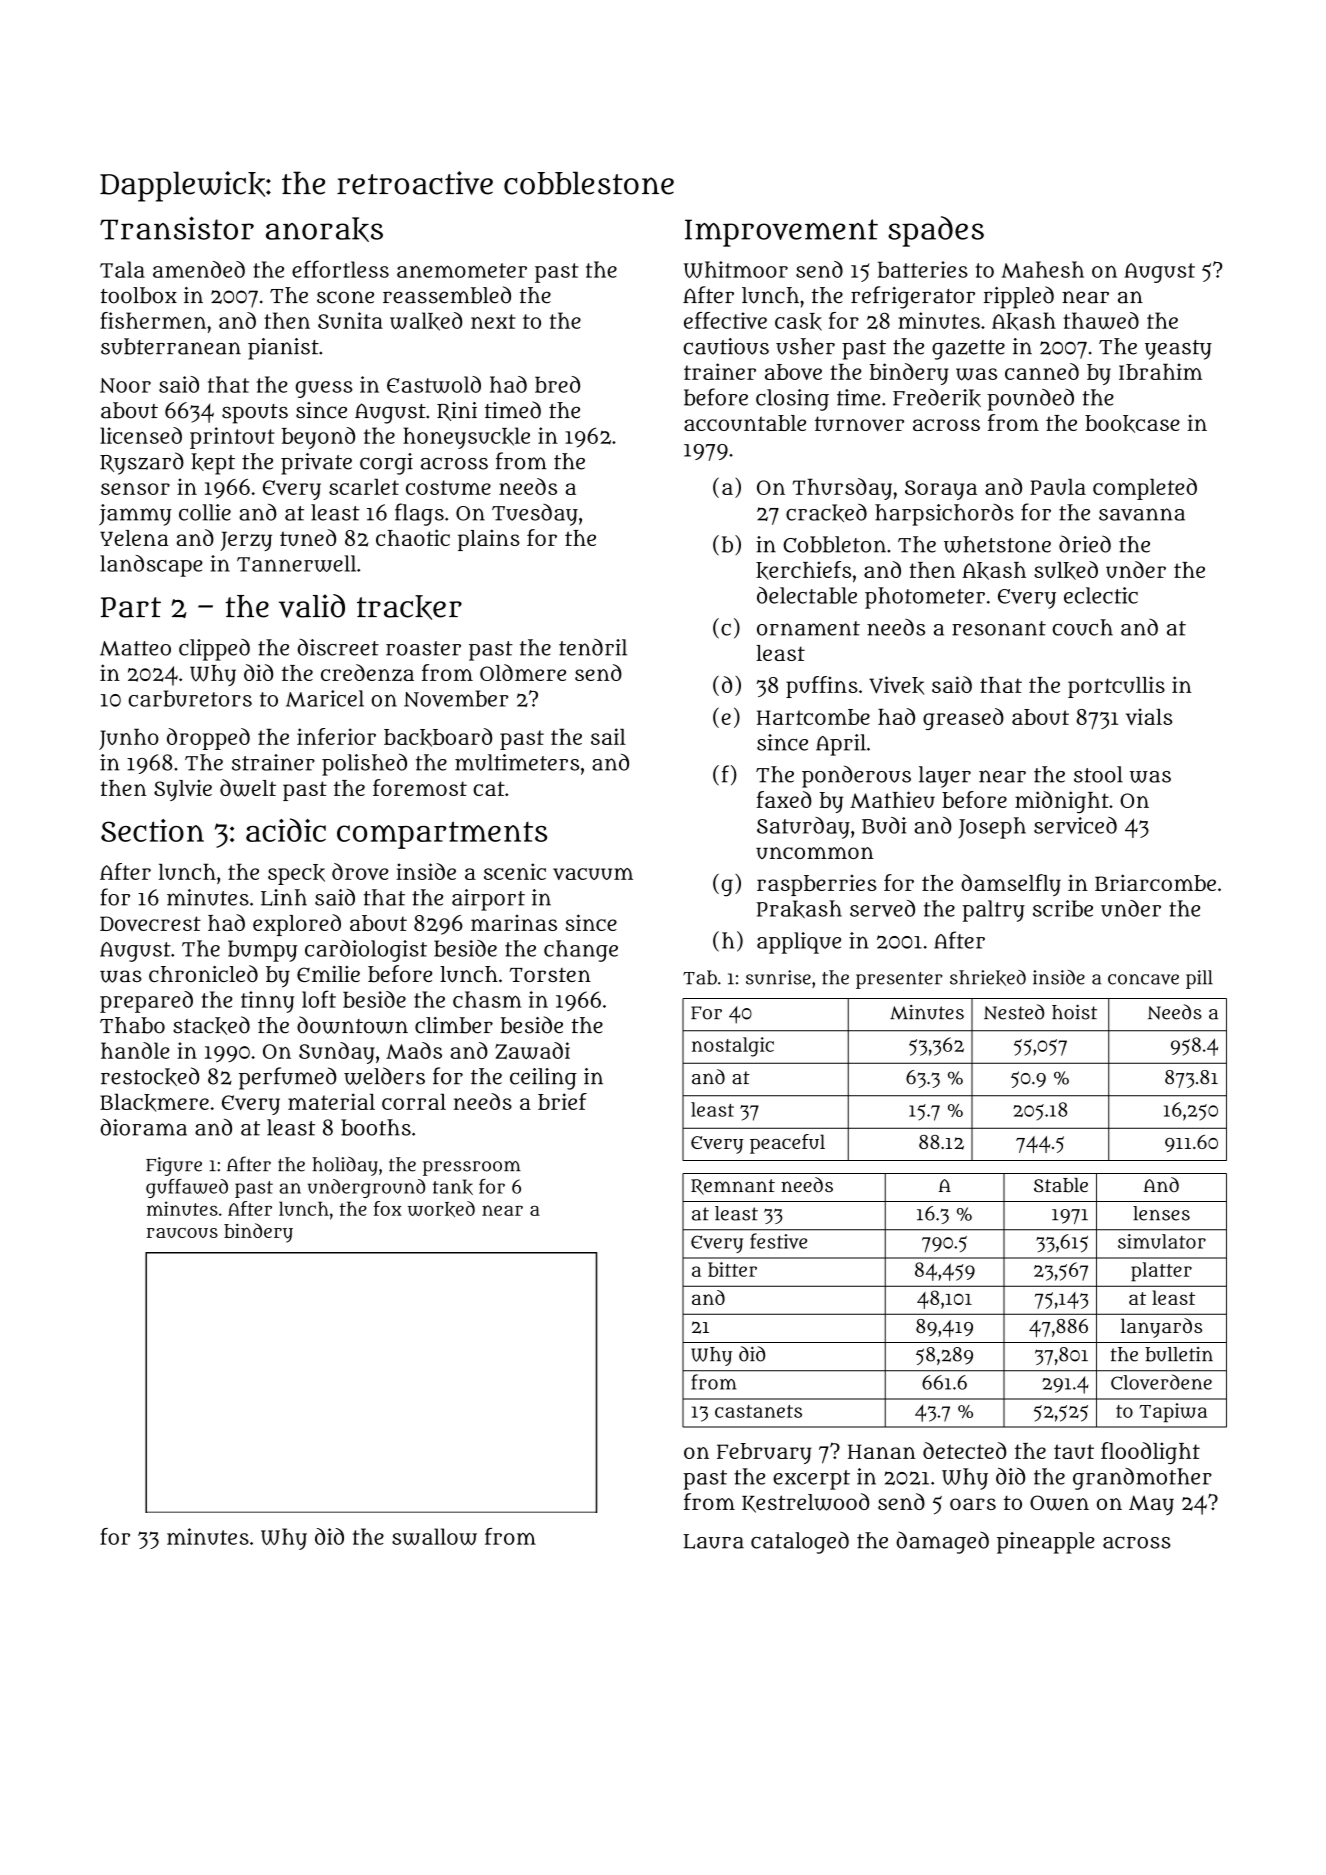 This page has width=1326, height=1875. Describe the element at coordinates (1151, 1505) in the page. I see `May` at that location.
